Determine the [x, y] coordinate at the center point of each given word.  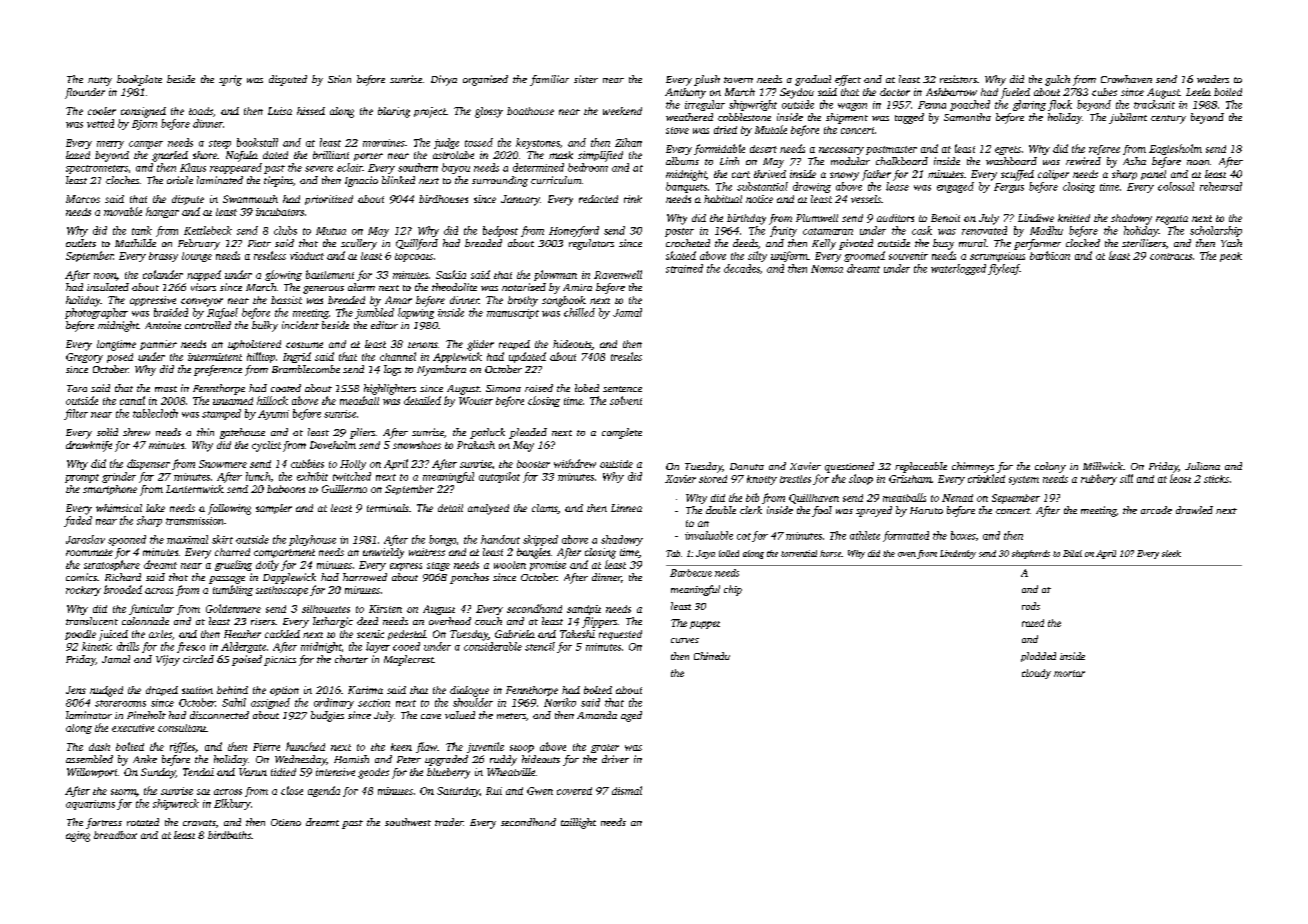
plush [707, 80]
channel [398, 356]
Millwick [1103, 466]
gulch [1057, 80]
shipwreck [176, 804]
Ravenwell [618, 274]
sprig [230, 80]
